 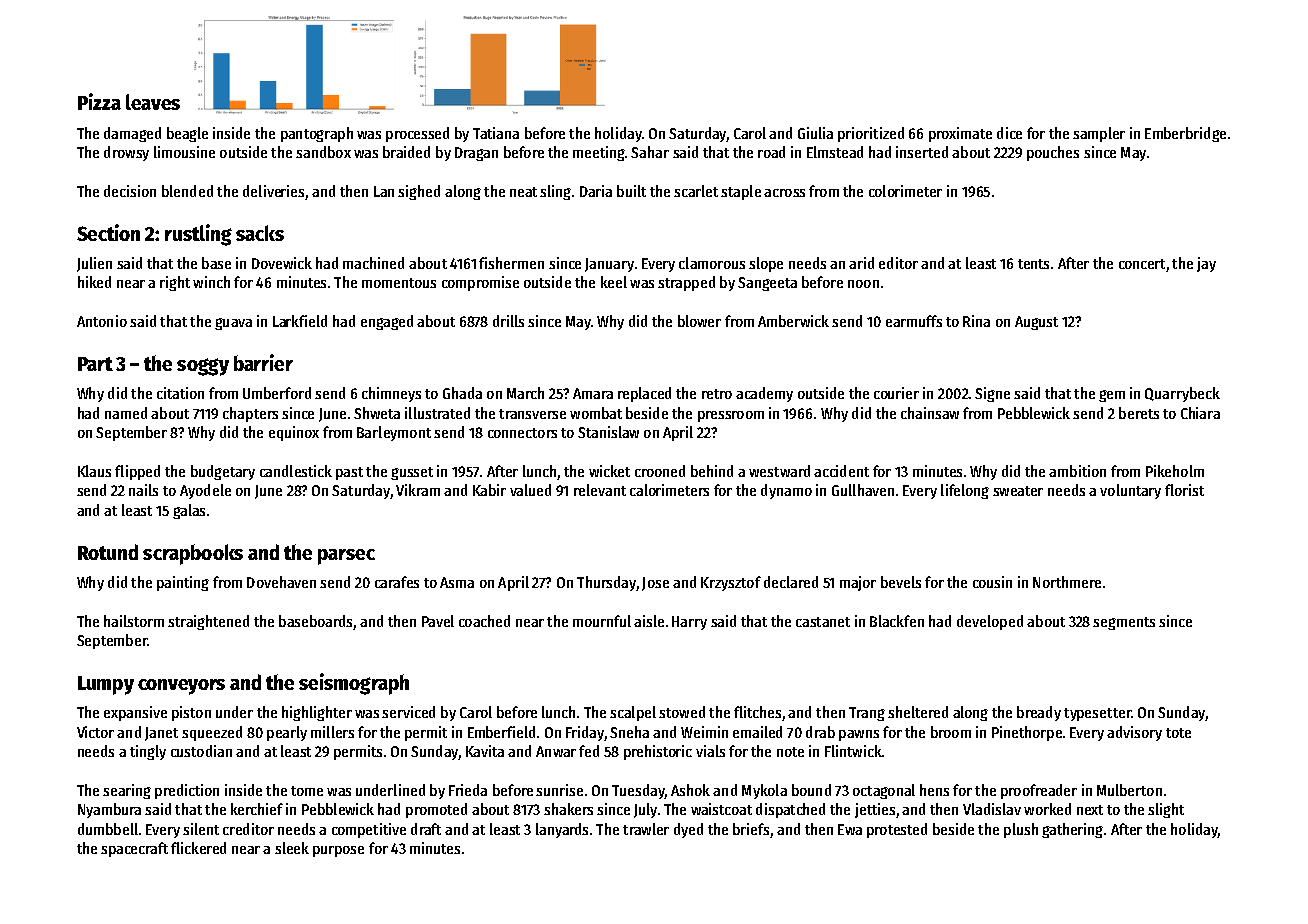 What do you see at coordinates (688, 830) in the screenshot?
I see `dyed` at bounding box center [688, 830].
